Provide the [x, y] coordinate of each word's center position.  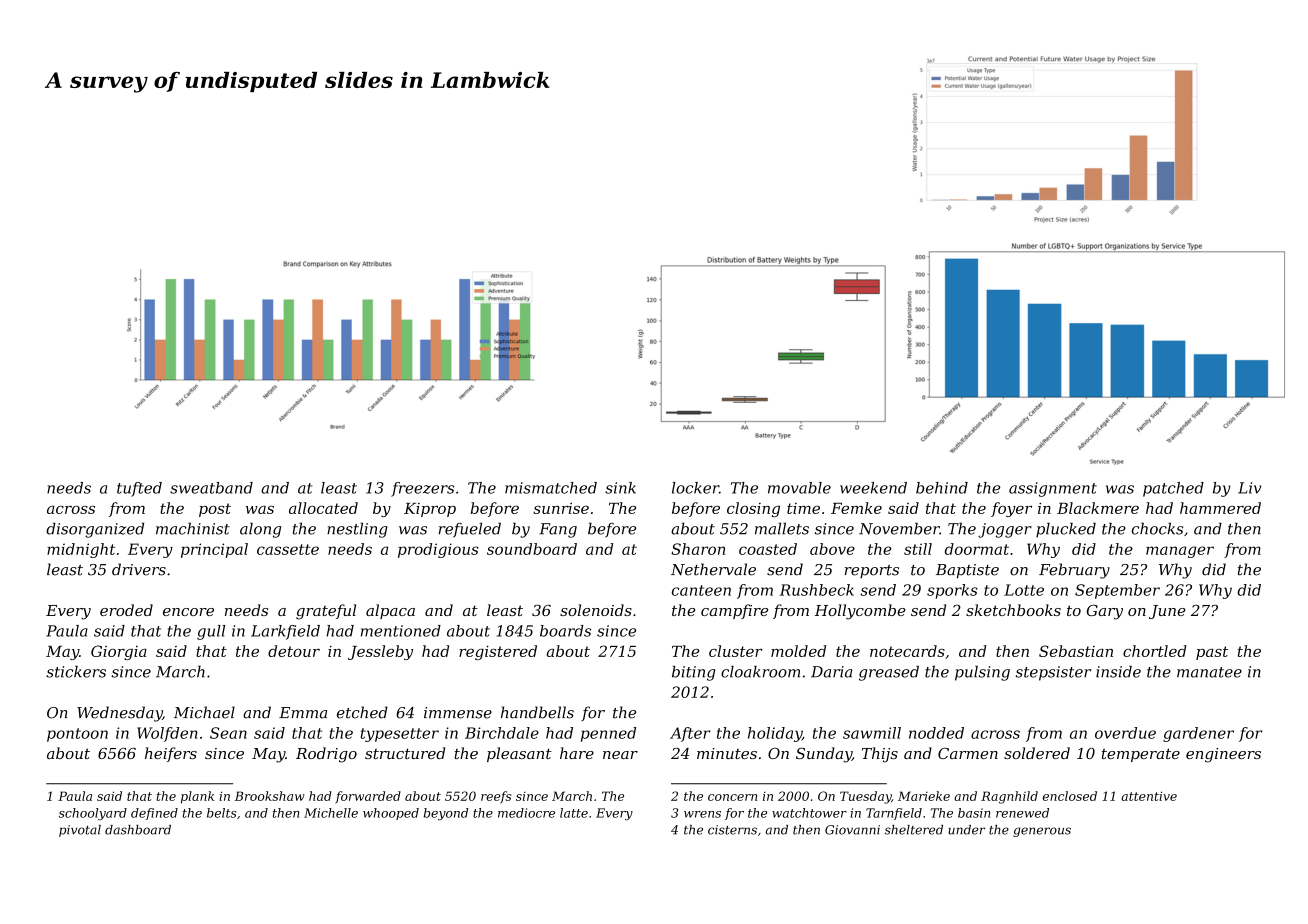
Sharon [698, 549]
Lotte [1024, 590]
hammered [1220, 508]
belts [222, 813]
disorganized [95, 530]
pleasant [519, 754]
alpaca [390, 611]
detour [294, 651]
